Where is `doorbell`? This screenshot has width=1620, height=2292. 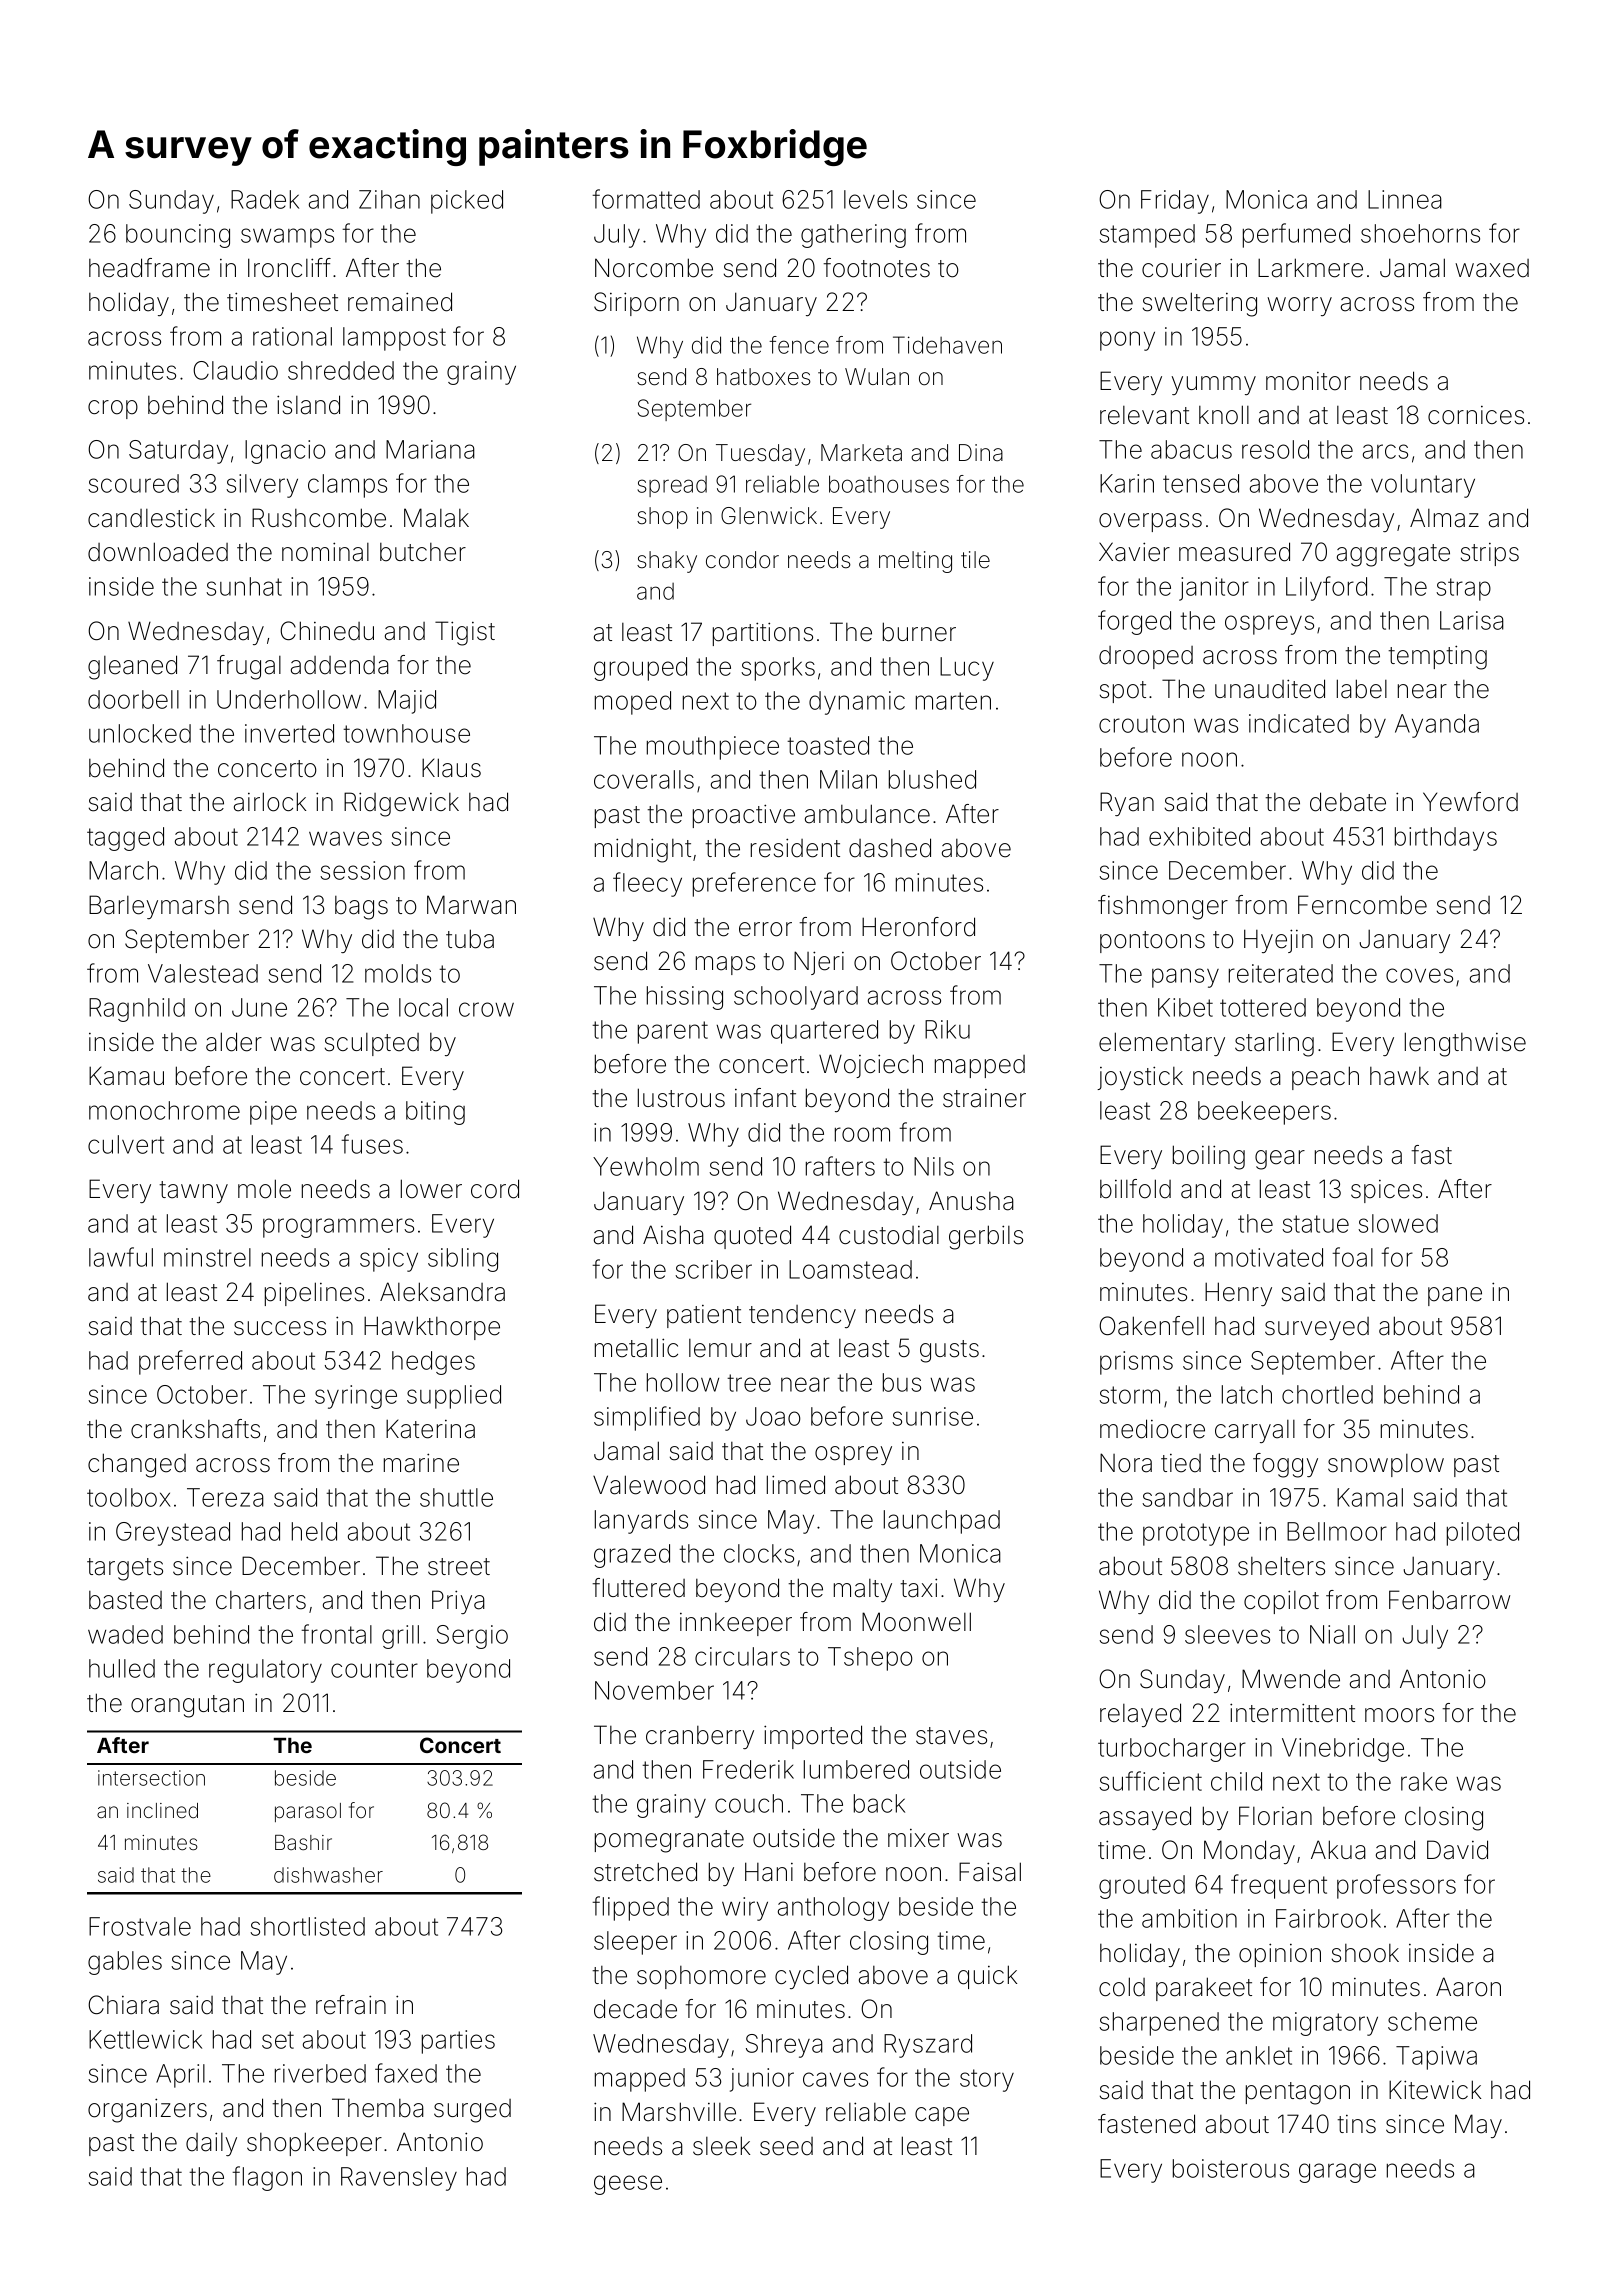 doorbell is located at coordinates (133, 699).
